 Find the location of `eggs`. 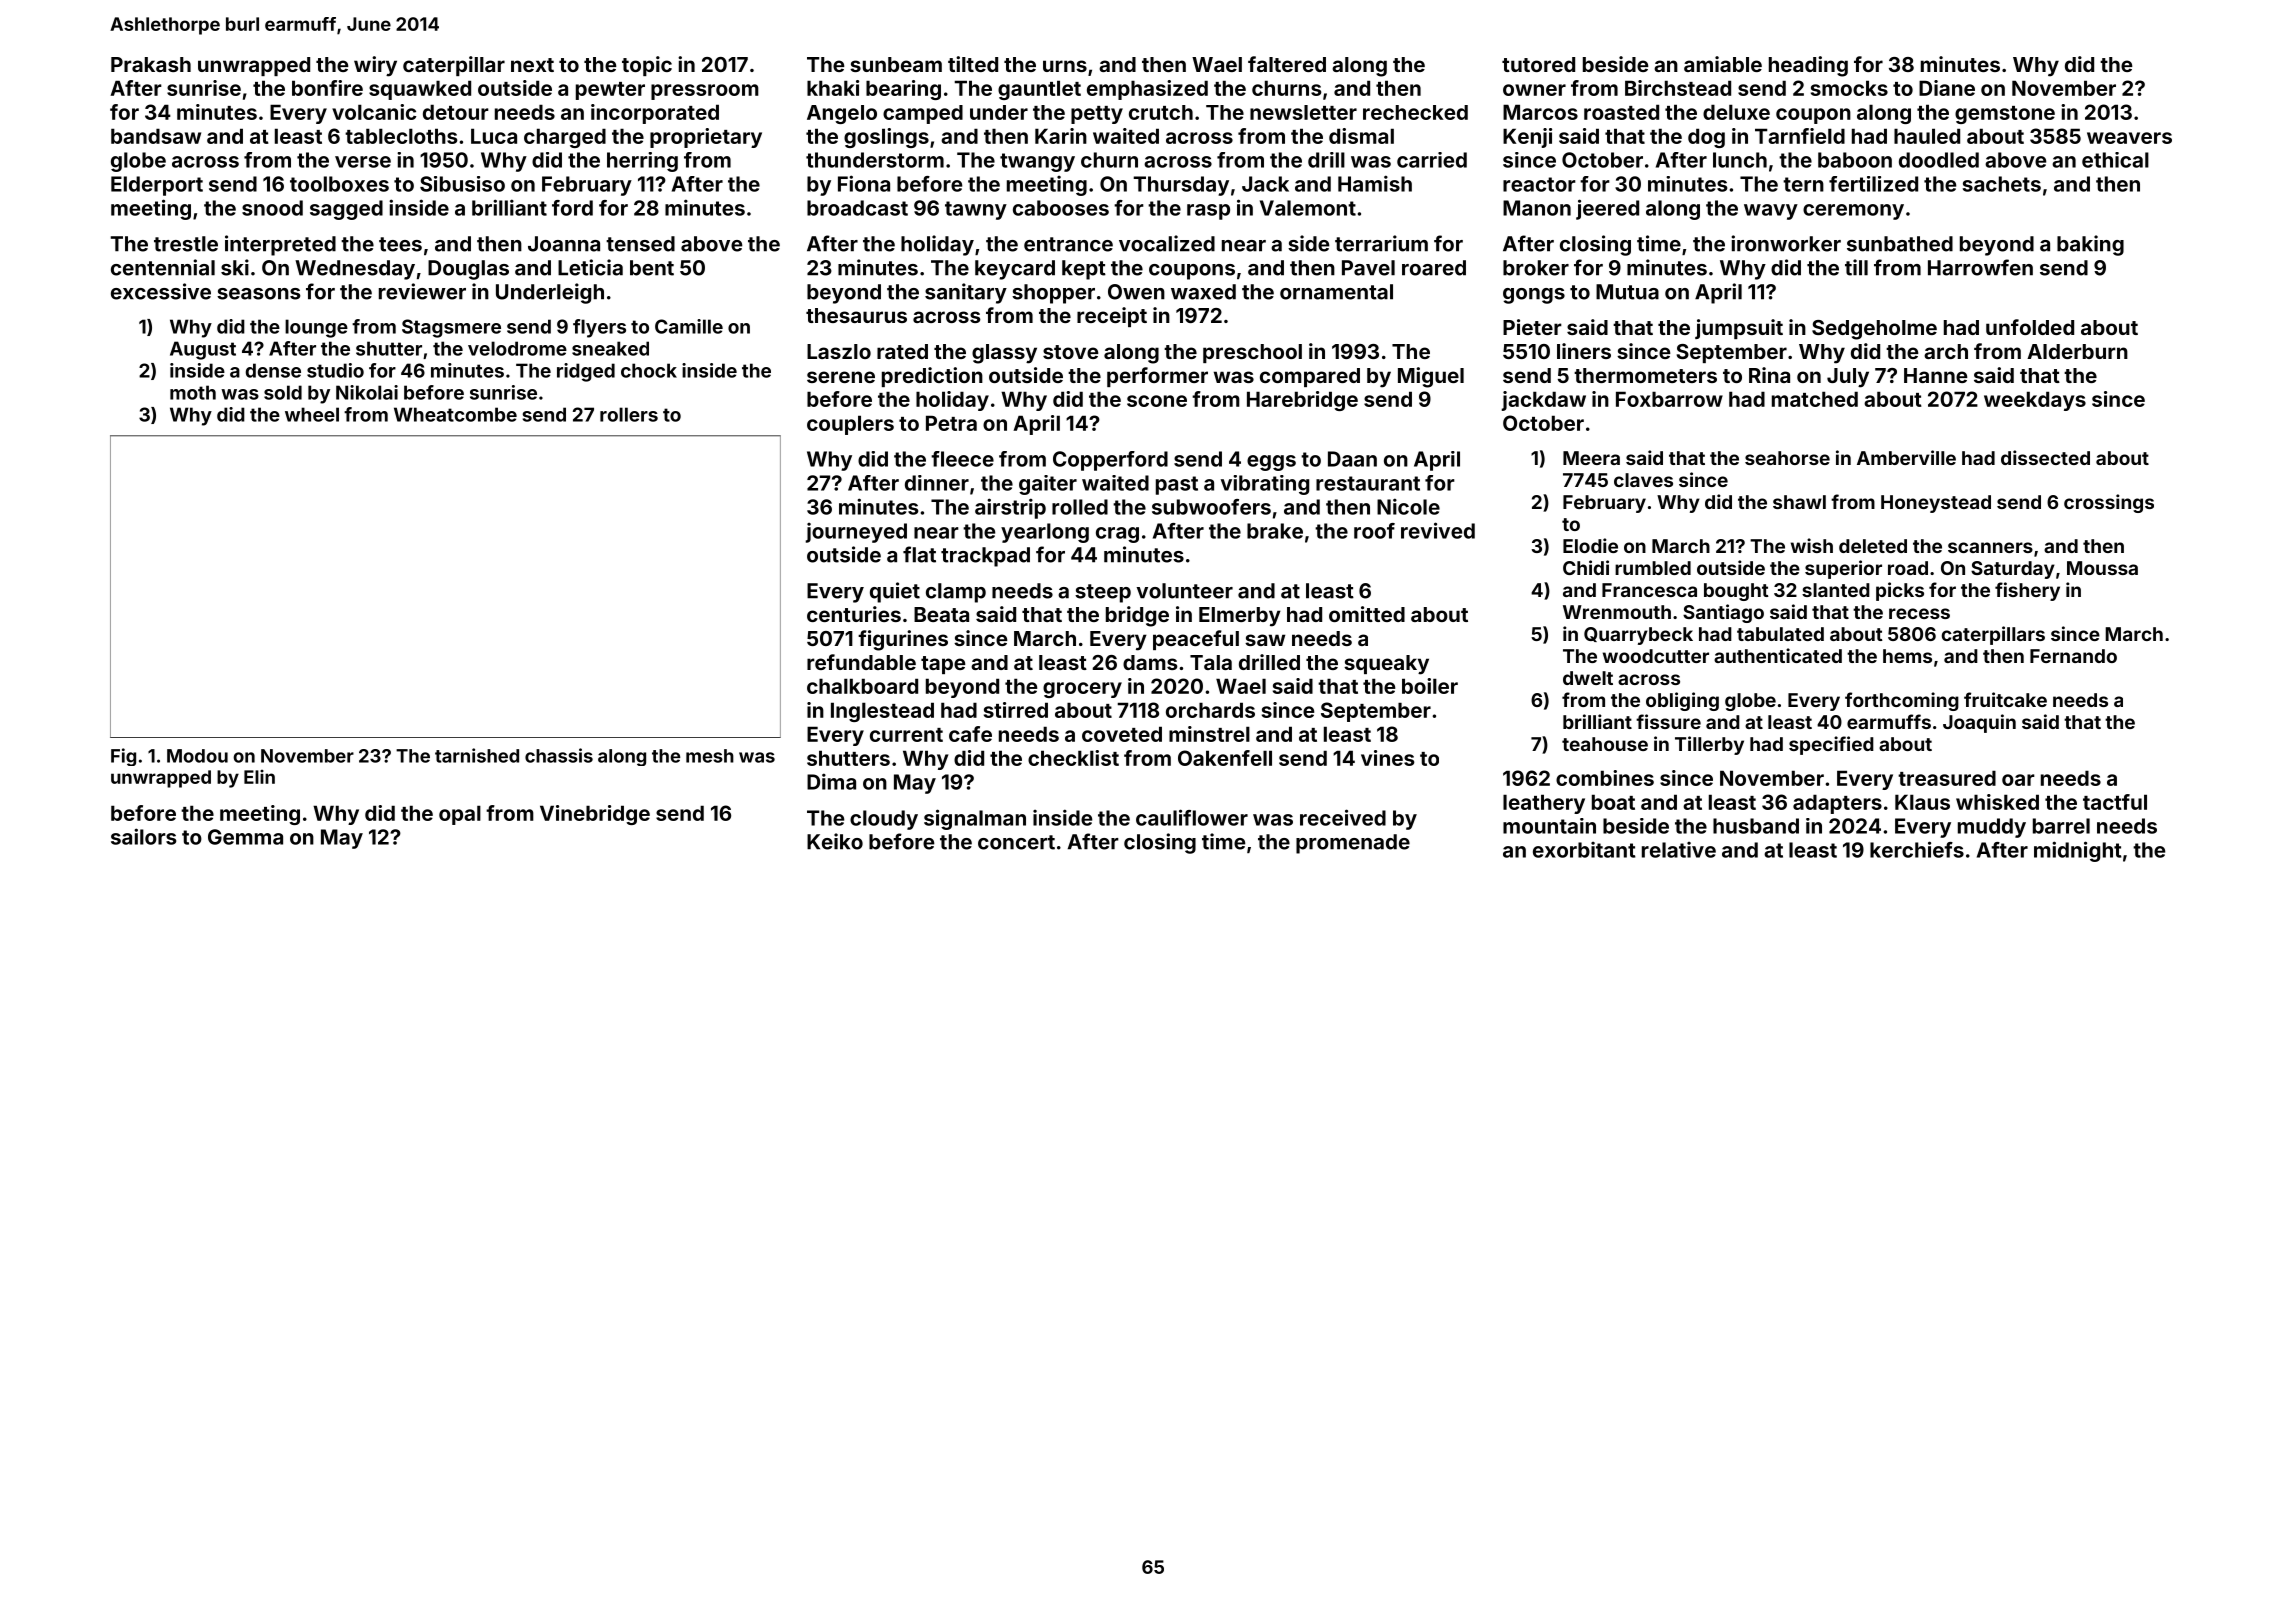

eggs is located at coordinates (1271, 463).
